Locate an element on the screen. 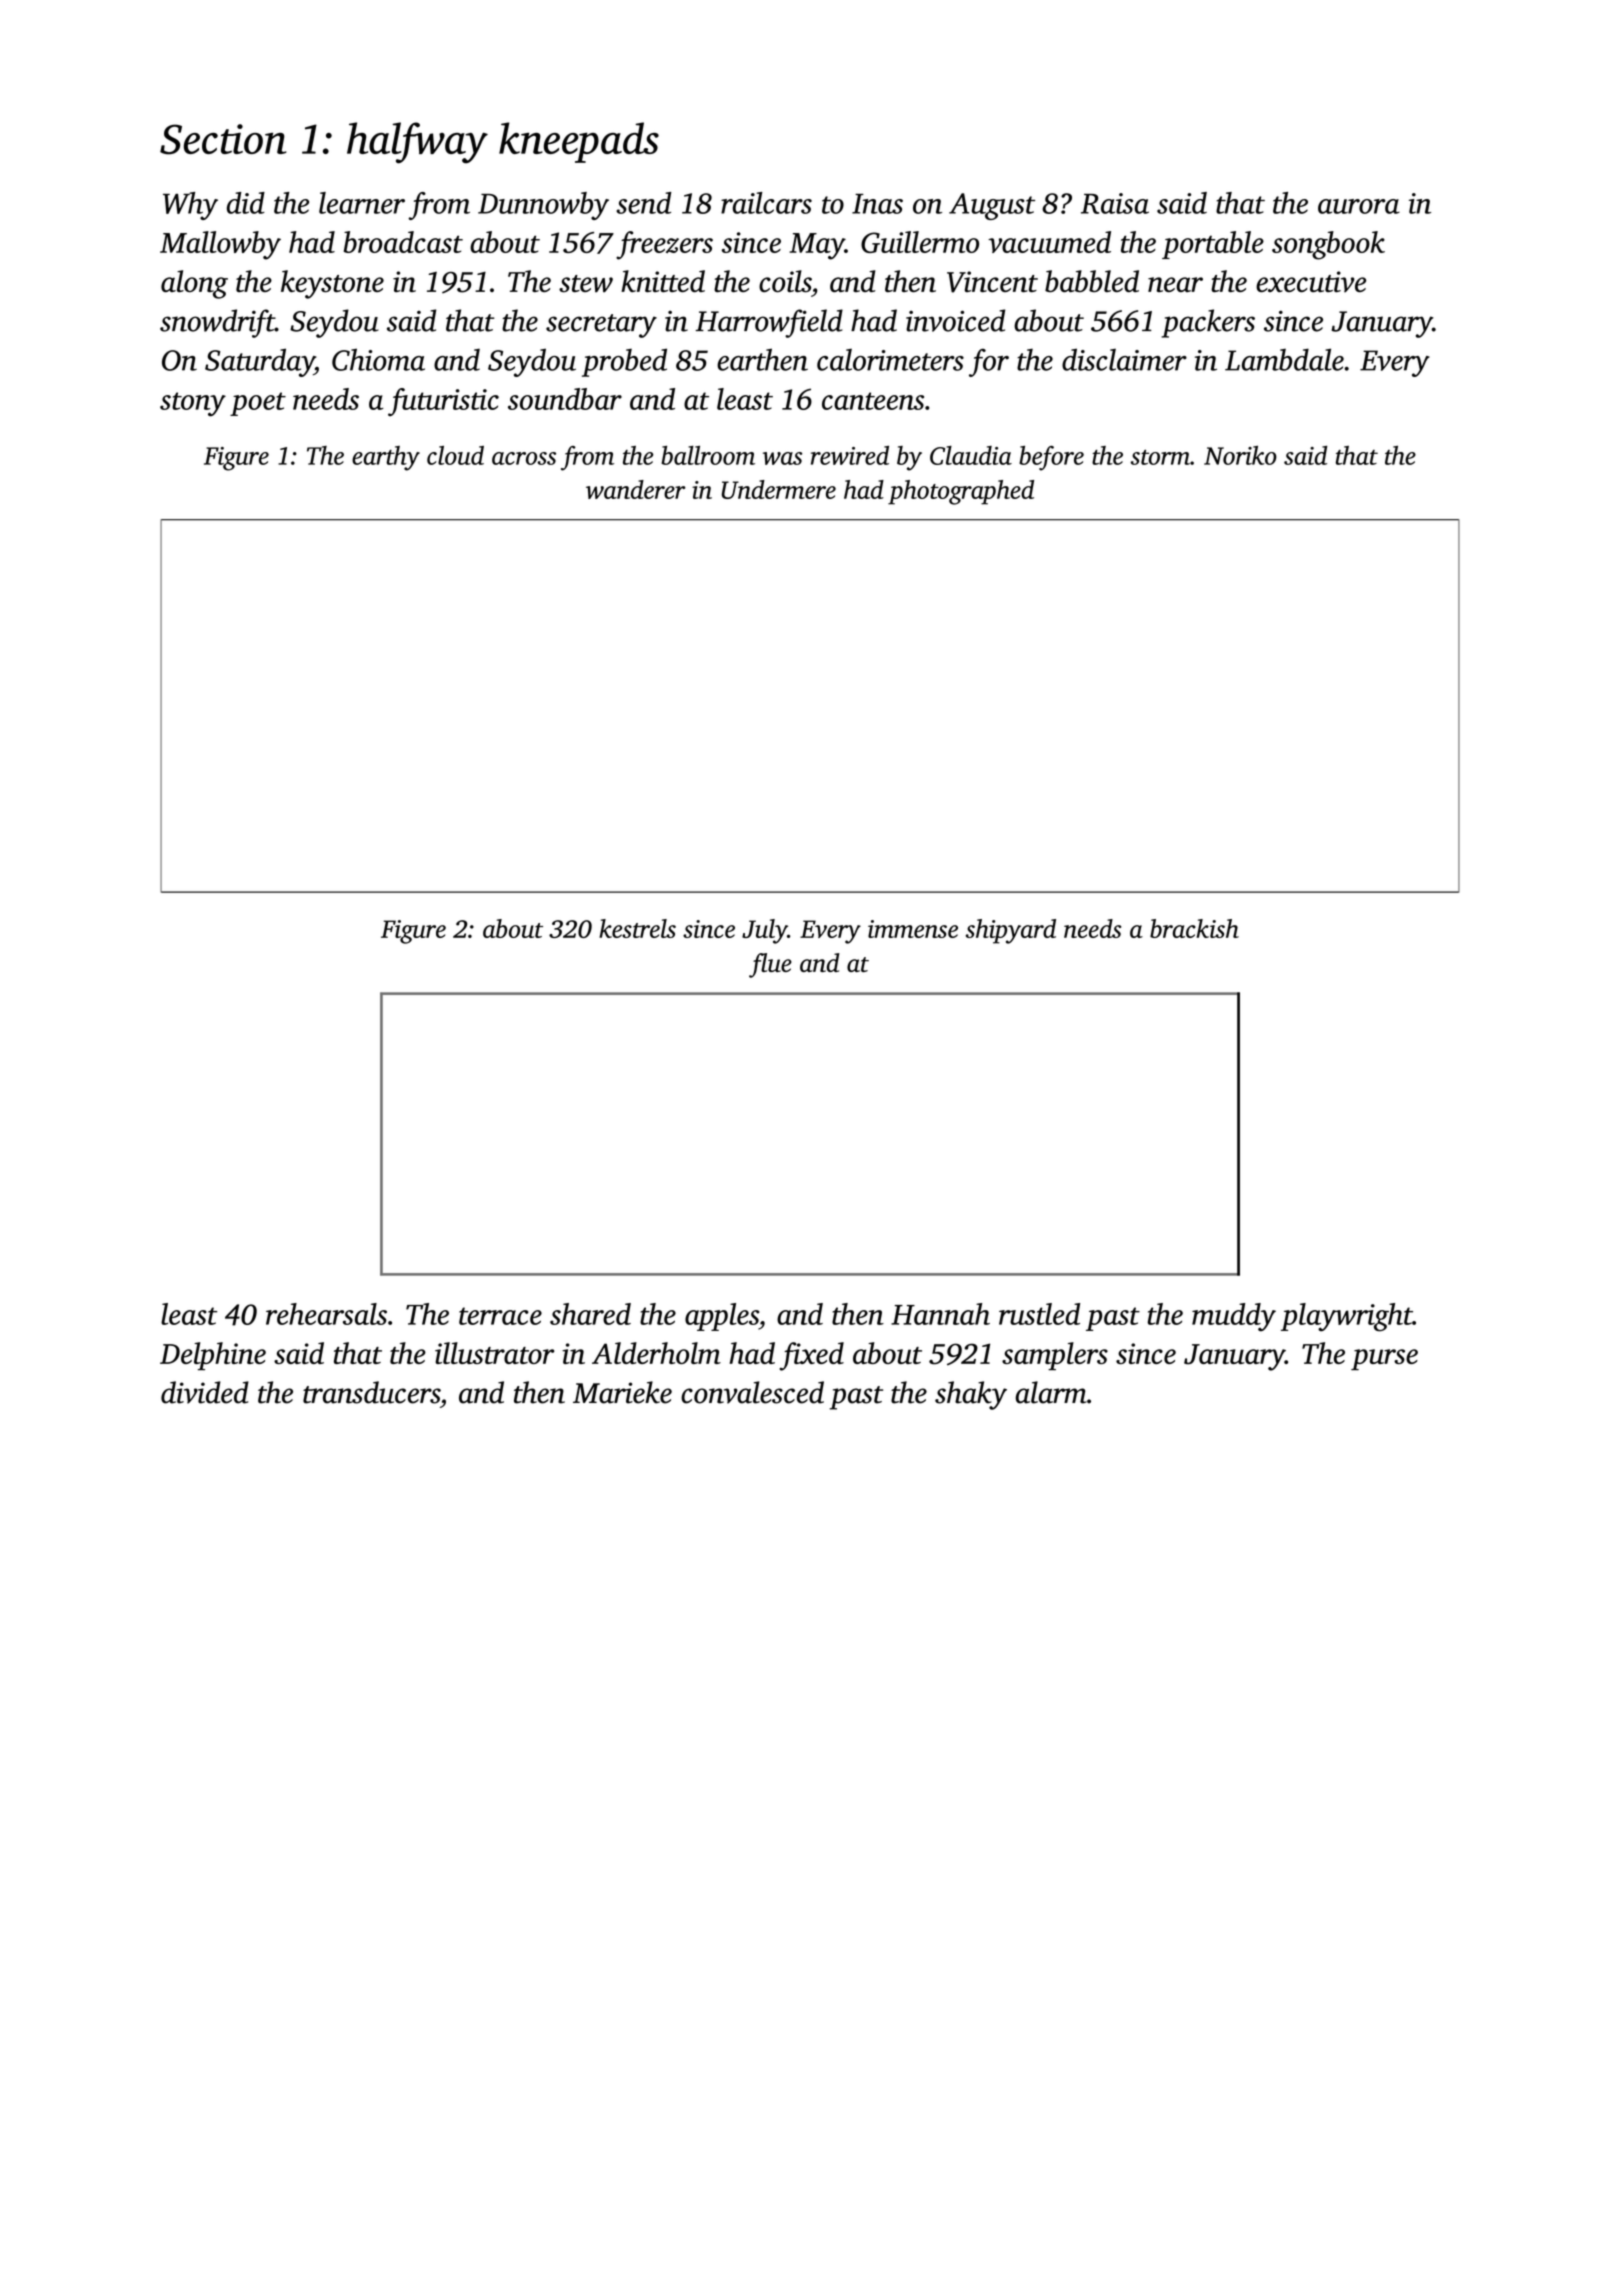 This screenshot has width=1620, height=2292. rehearsals is located at coordinates (326, 1314).
